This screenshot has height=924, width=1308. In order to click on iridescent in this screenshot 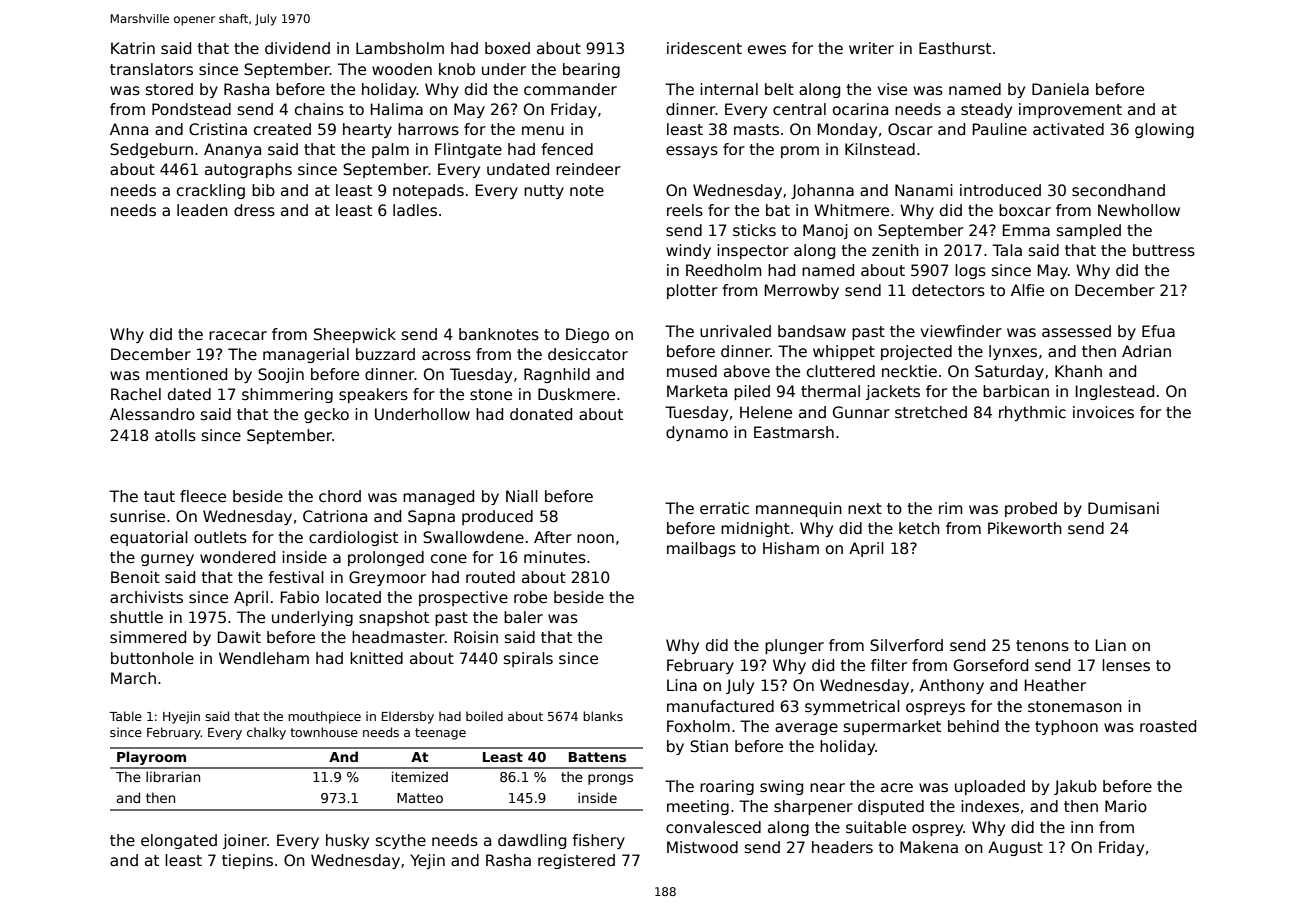, I will do `click(704, 48)`.
